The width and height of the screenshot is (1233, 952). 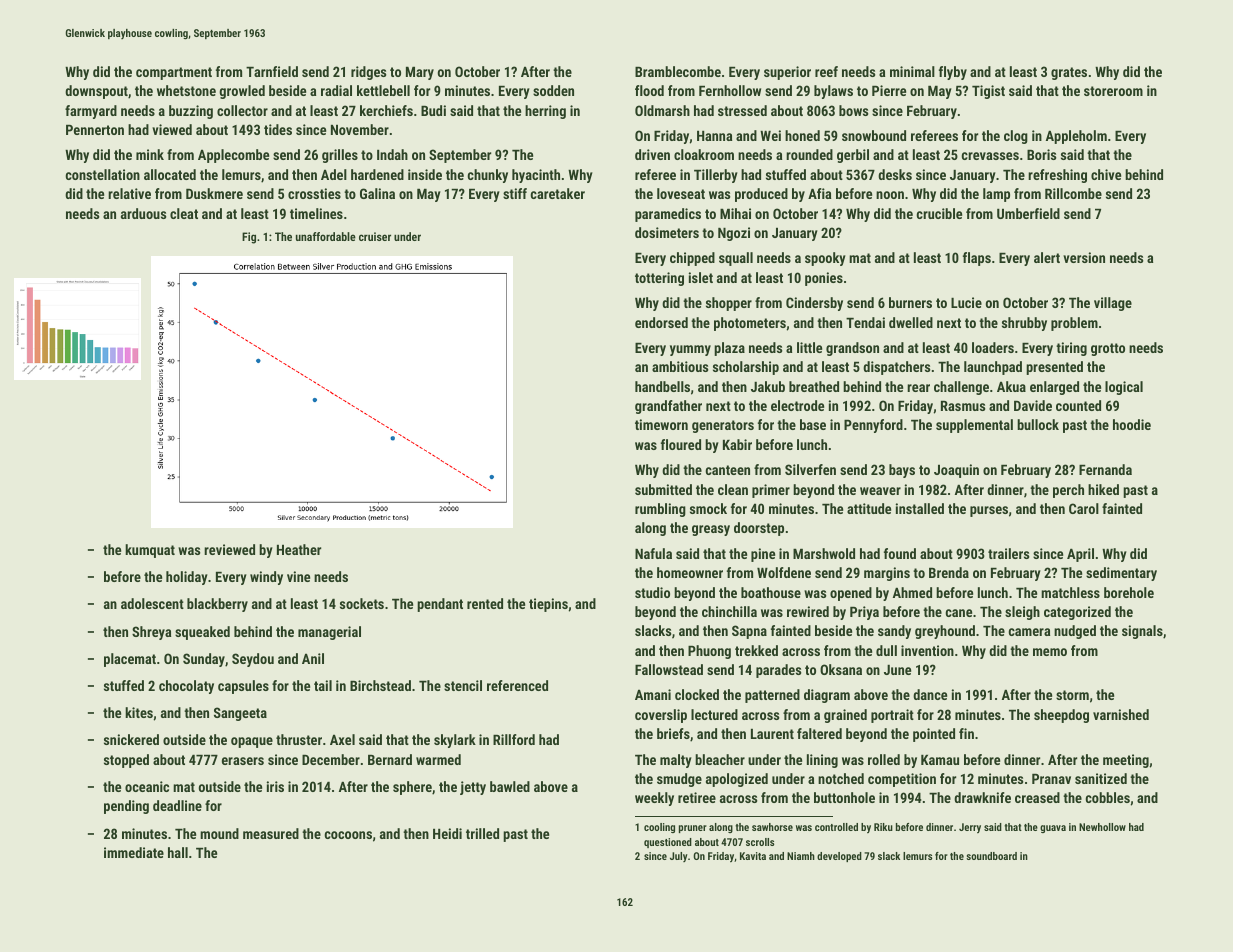 What do you see at coordinates (669, 669) in the screenshot?
I see `Fallowstead` at bounding box center [669, 669].
